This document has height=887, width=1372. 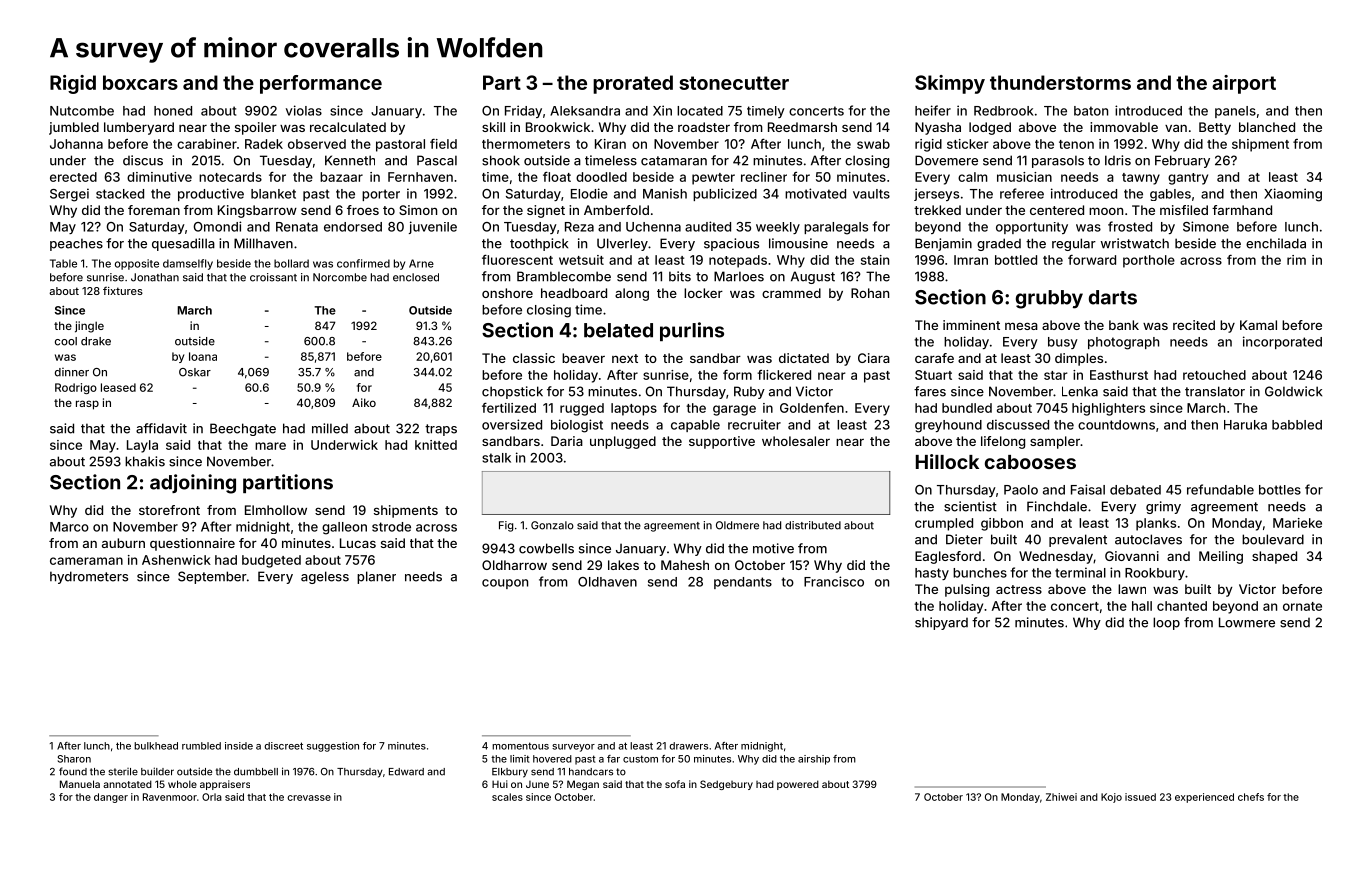 What do you see at coordinates (703, 293) in the document?
I see `locker` at bounding box center [703, 293].
